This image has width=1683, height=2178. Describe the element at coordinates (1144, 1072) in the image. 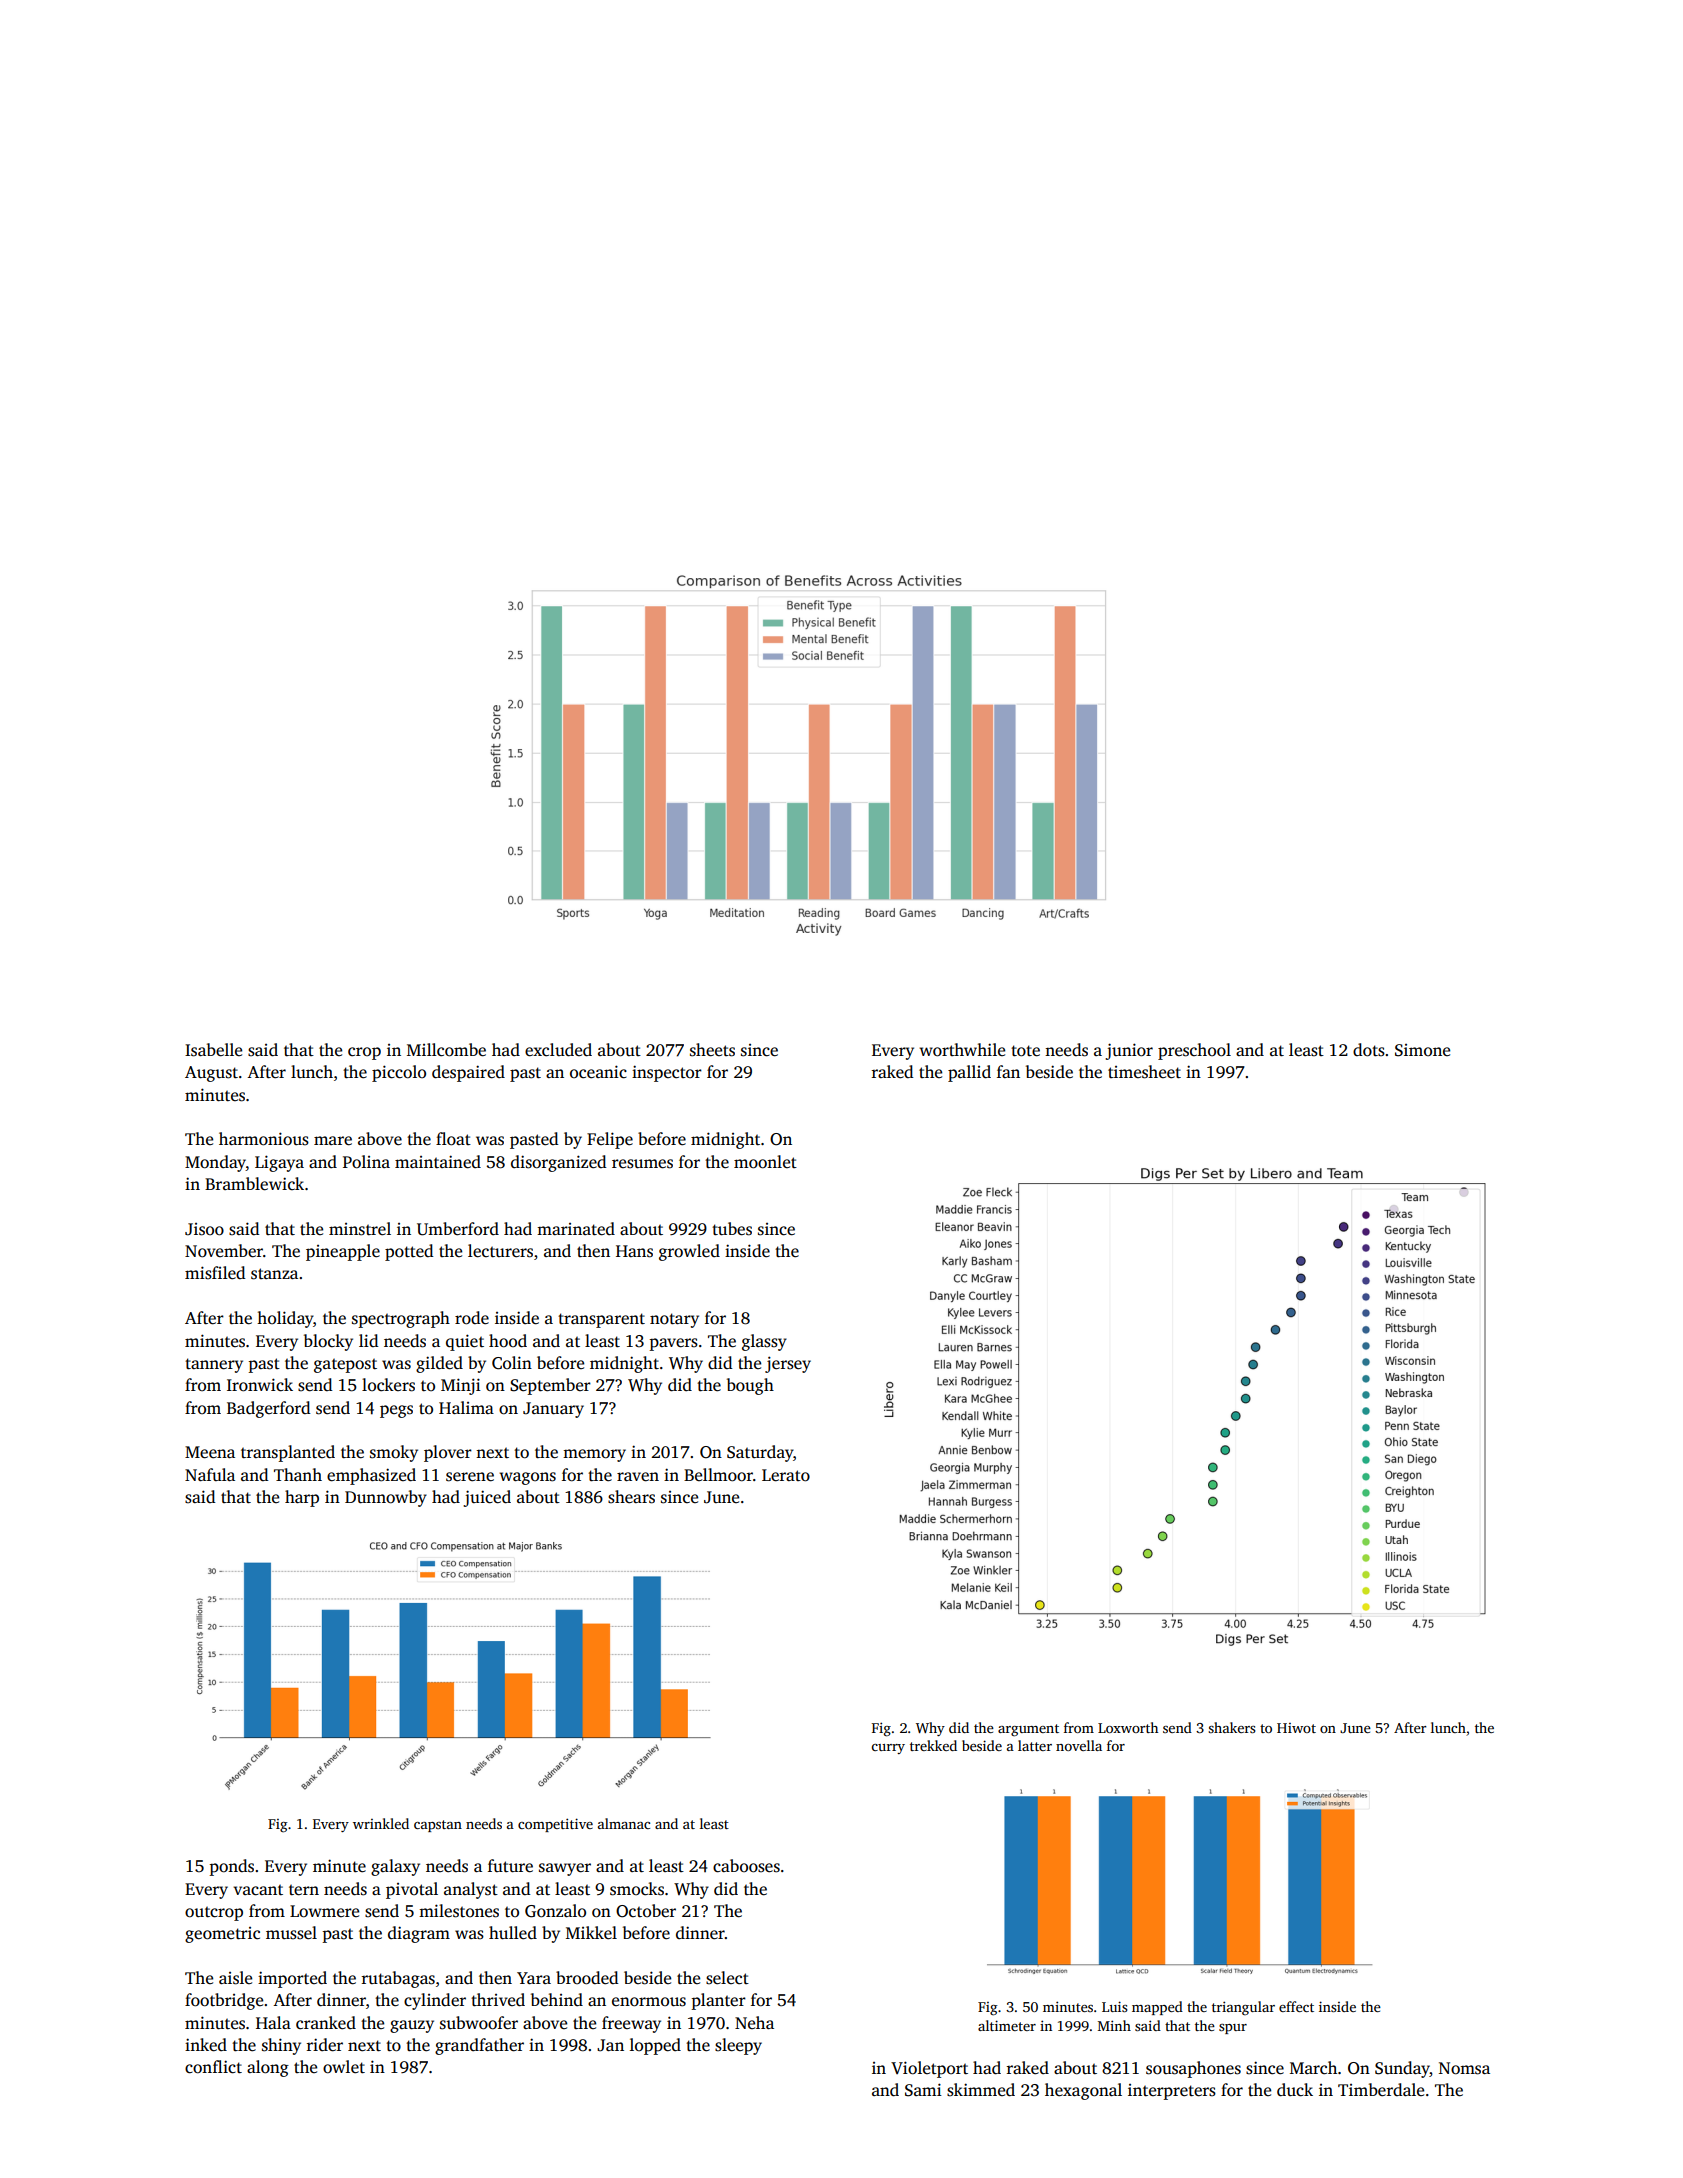

I see `timesheet` at that location.
